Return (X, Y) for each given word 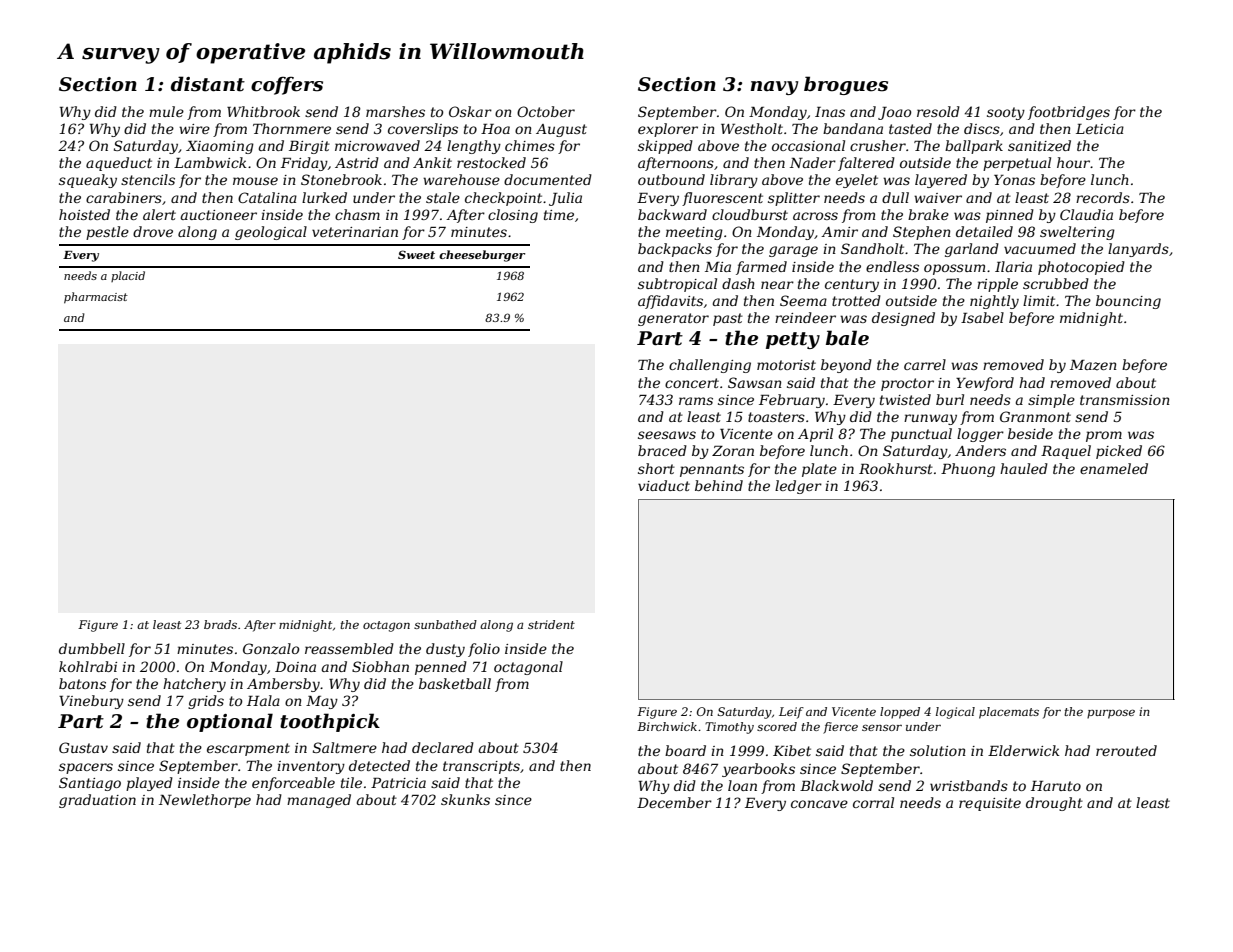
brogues (846, 85)
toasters (776, 417)
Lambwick (210, 162)
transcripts (481, 767)
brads (220, 624)
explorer (668, 130)
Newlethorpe (205, 801)
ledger (798, 487)
